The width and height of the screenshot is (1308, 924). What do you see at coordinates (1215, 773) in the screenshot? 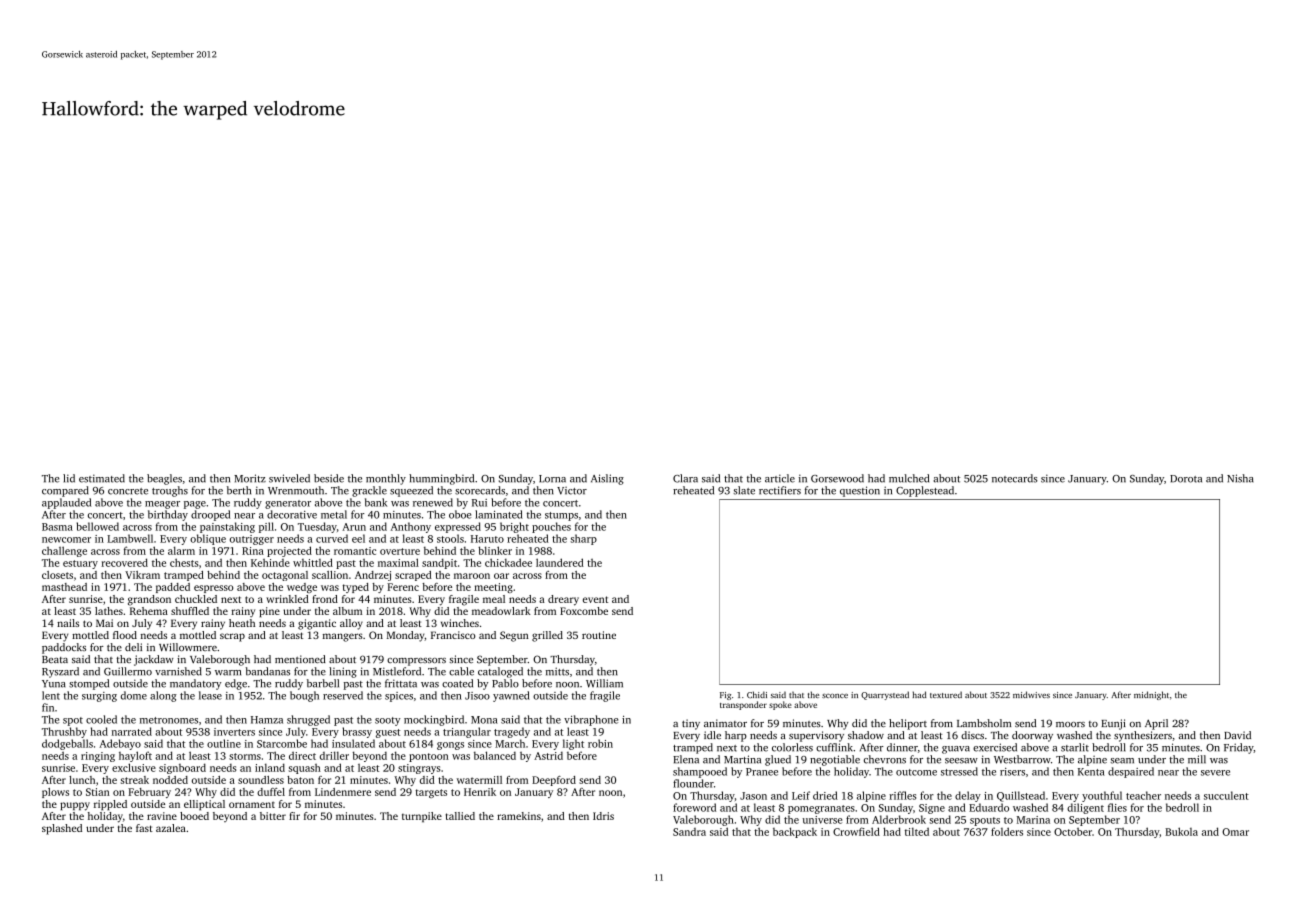
I see `severe` at bounding box center [1215, 773].
